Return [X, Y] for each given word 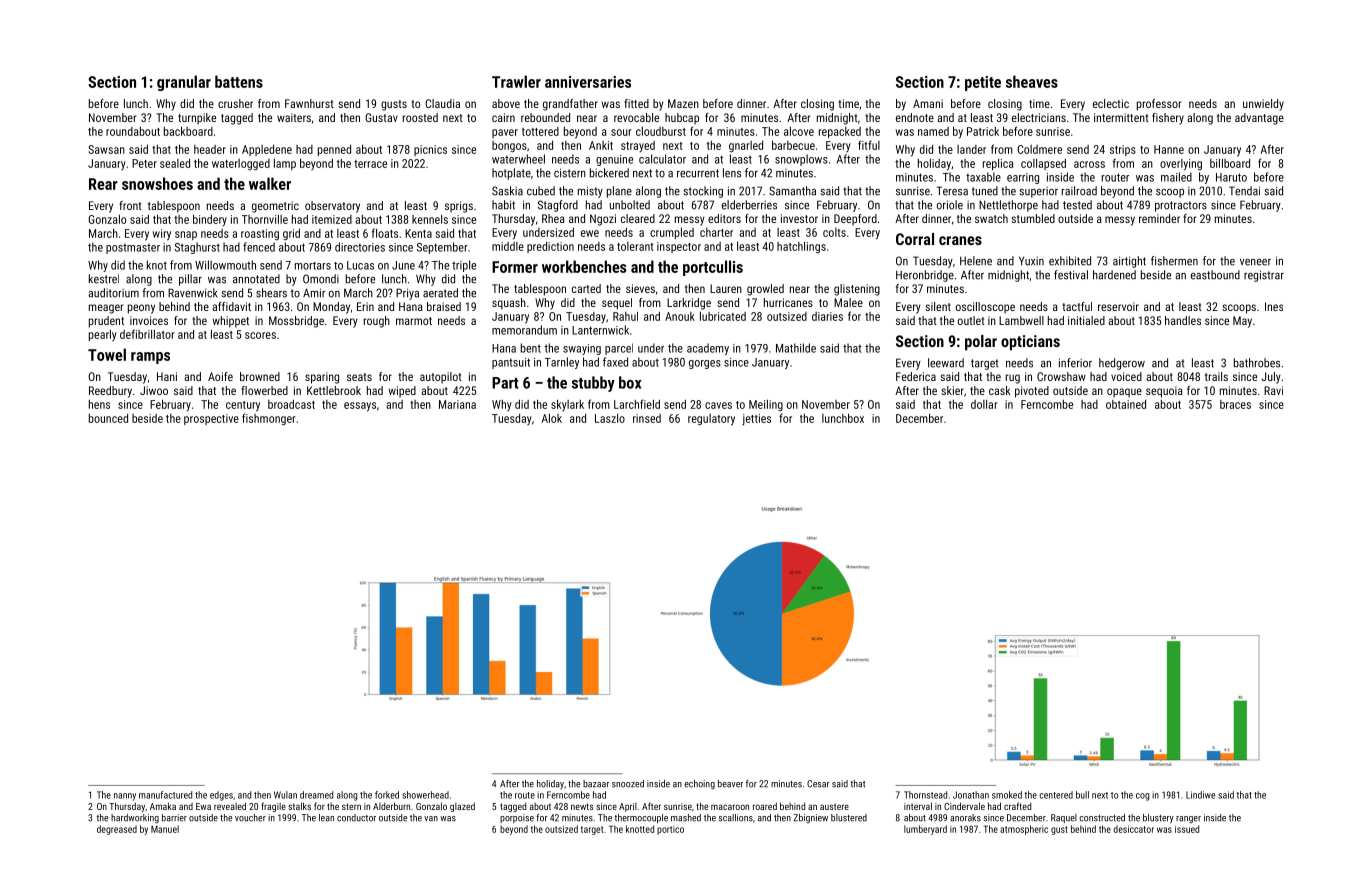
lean [326, 818]
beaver [730, 784]
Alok [551, 418]
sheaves [1032, 81]
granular [184, 83]
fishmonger [269, 419]
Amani [928, 103]
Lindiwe [1200, 795]
